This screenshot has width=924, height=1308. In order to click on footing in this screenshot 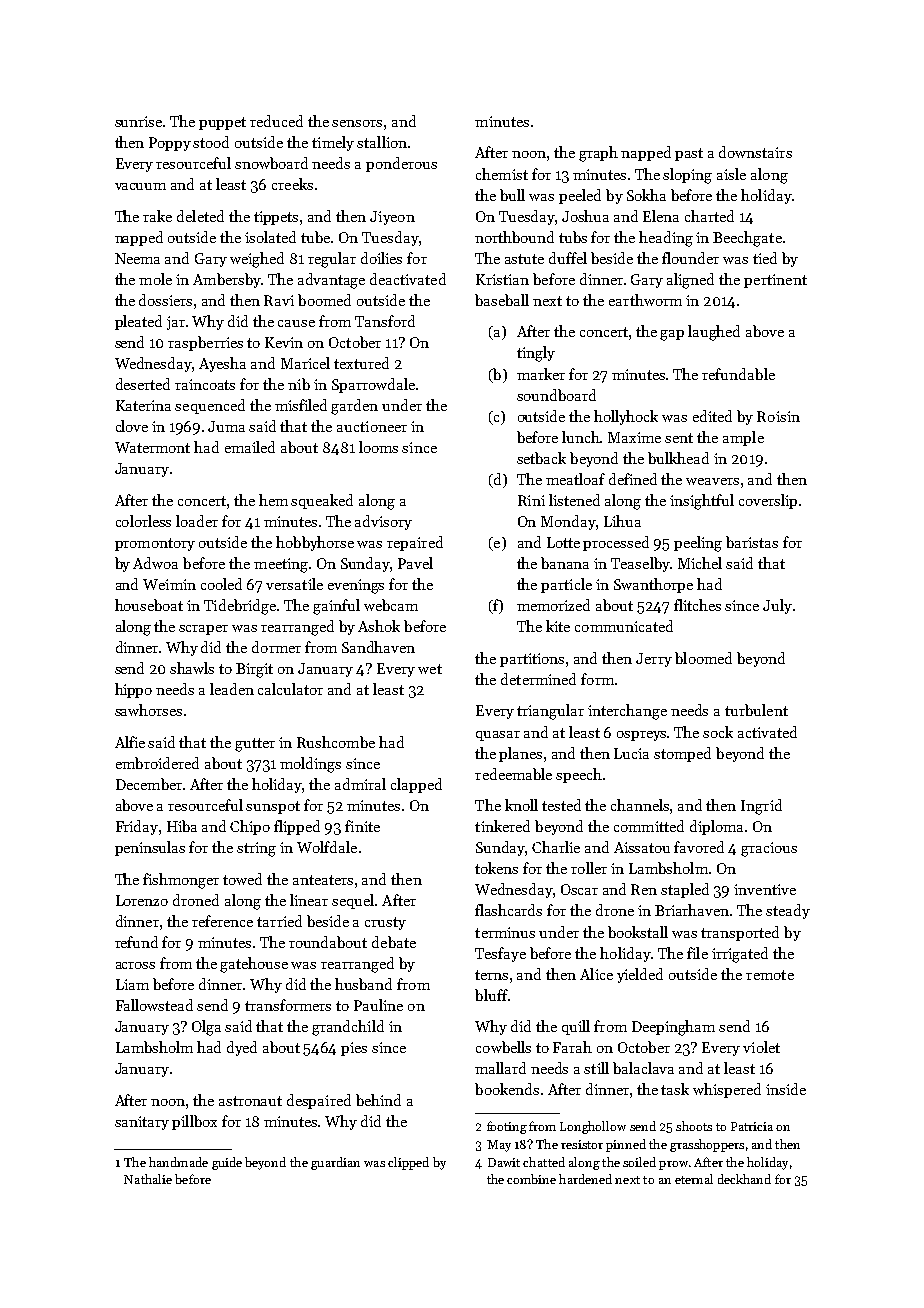, I will do `click(507, 1127)`.
